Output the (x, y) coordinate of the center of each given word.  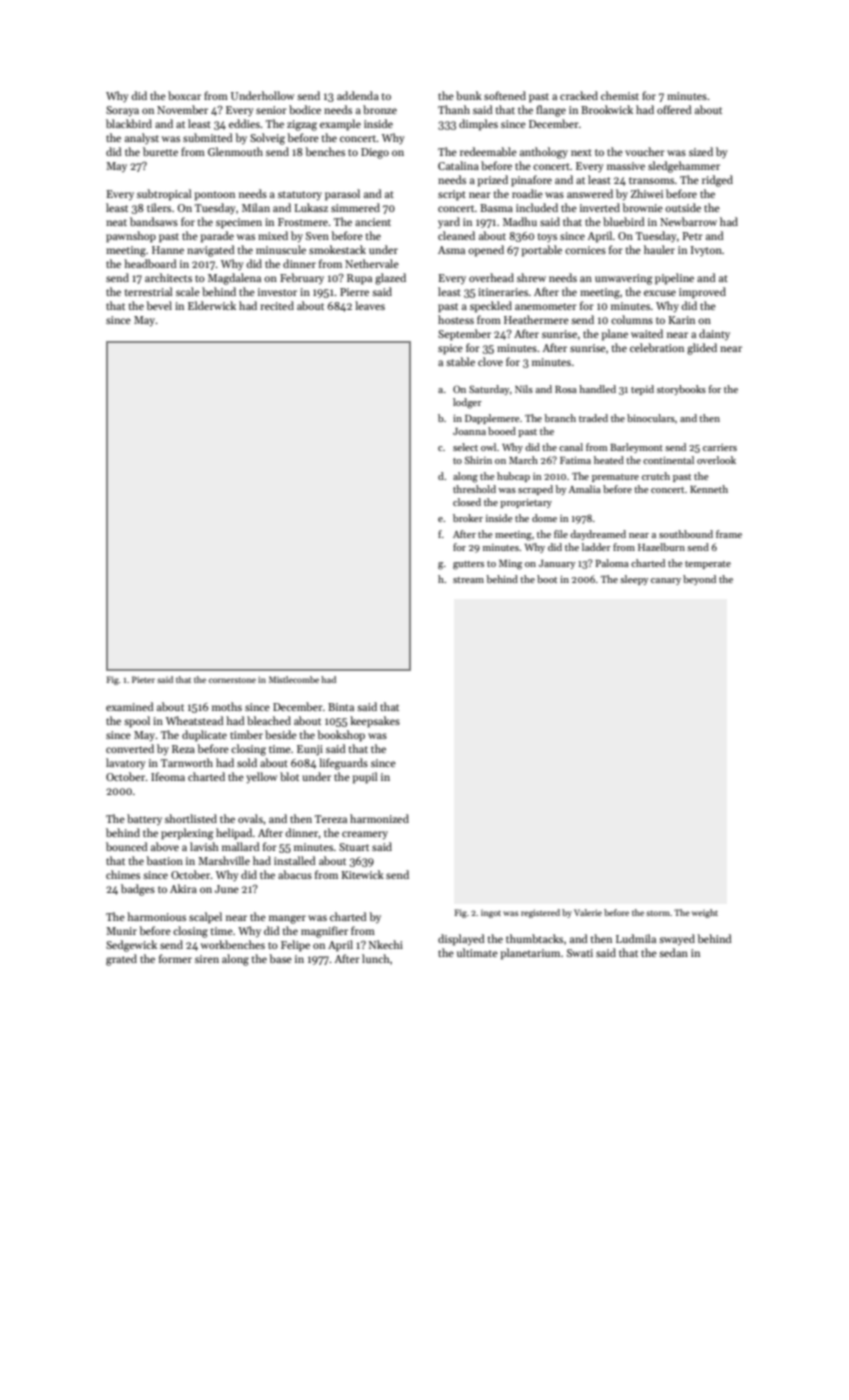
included (537, 207)
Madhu (520, 221)
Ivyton (706, 251)
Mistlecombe (294, 679)
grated (121, 960)
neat (116, 222)
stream (468, 580)
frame (729, 534)
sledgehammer (684, 167)
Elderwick (212, 305)
